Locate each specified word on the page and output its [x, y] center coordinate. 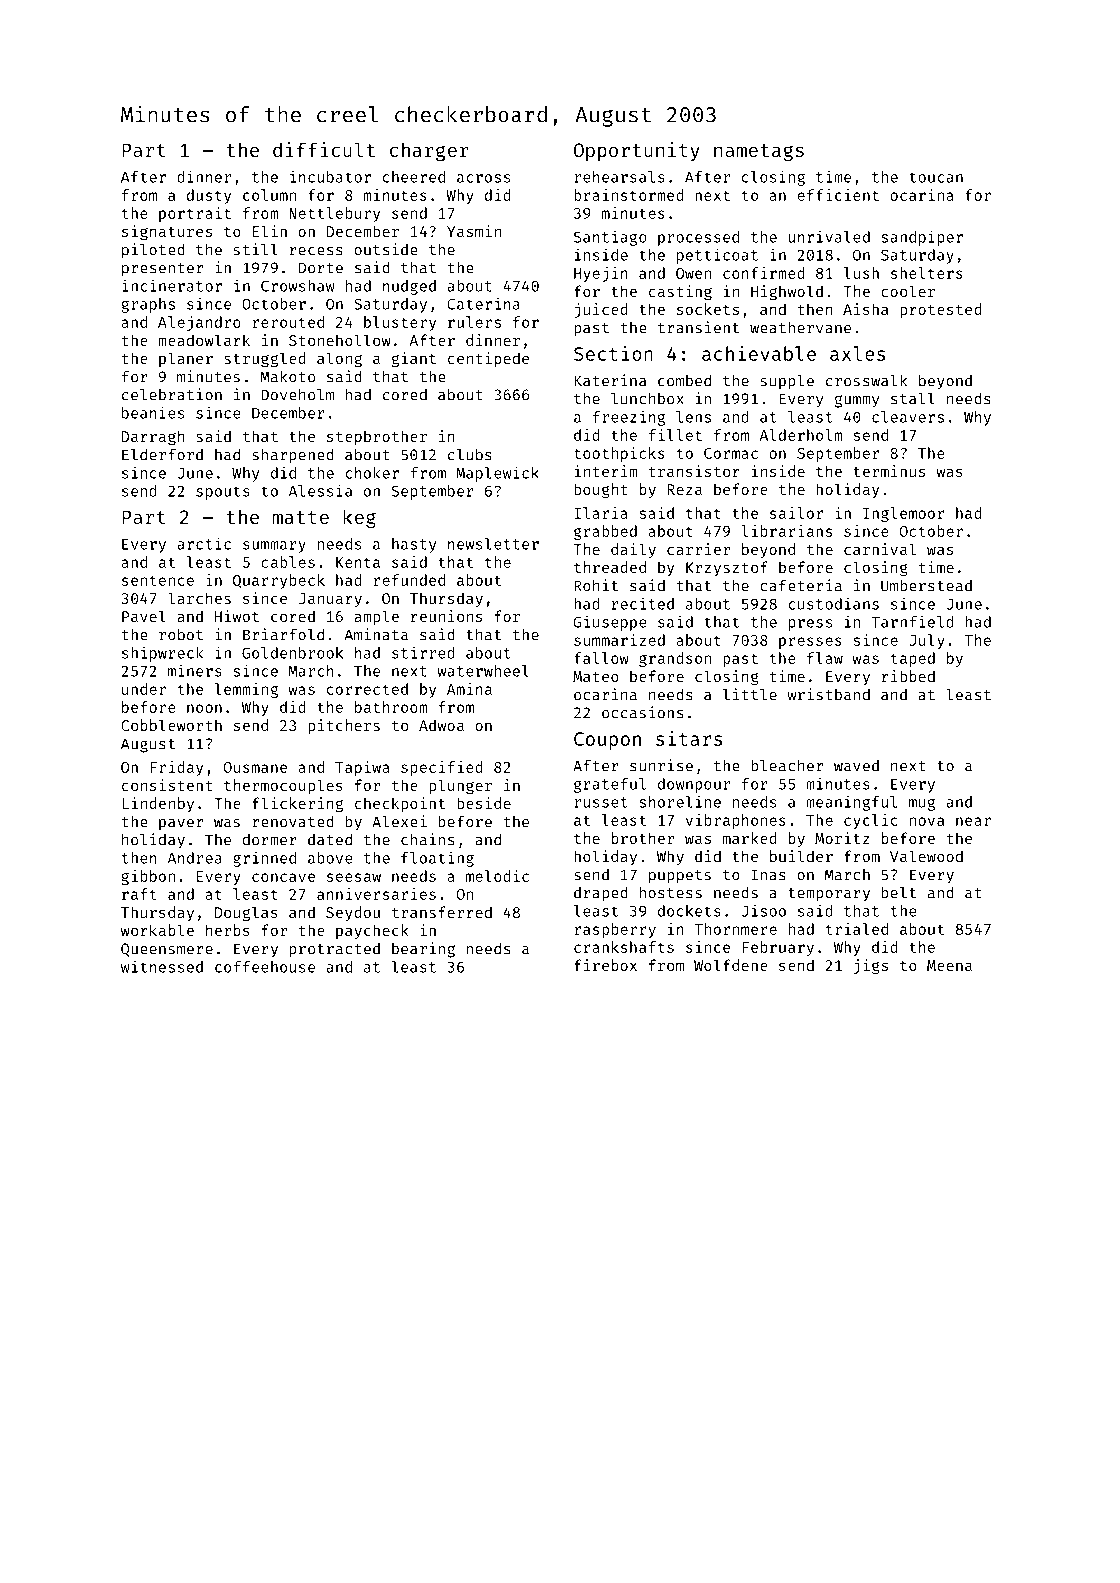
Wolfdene [731, 965]
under [144, 689]
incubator [330, 176]
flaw [825, 658]
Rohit [596, 585]
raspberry [615, 930]
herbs [228, 930]
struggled [265, 360]
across [483, 178]
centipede [488, 359]
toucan [936, 177]
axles [857, 353]
